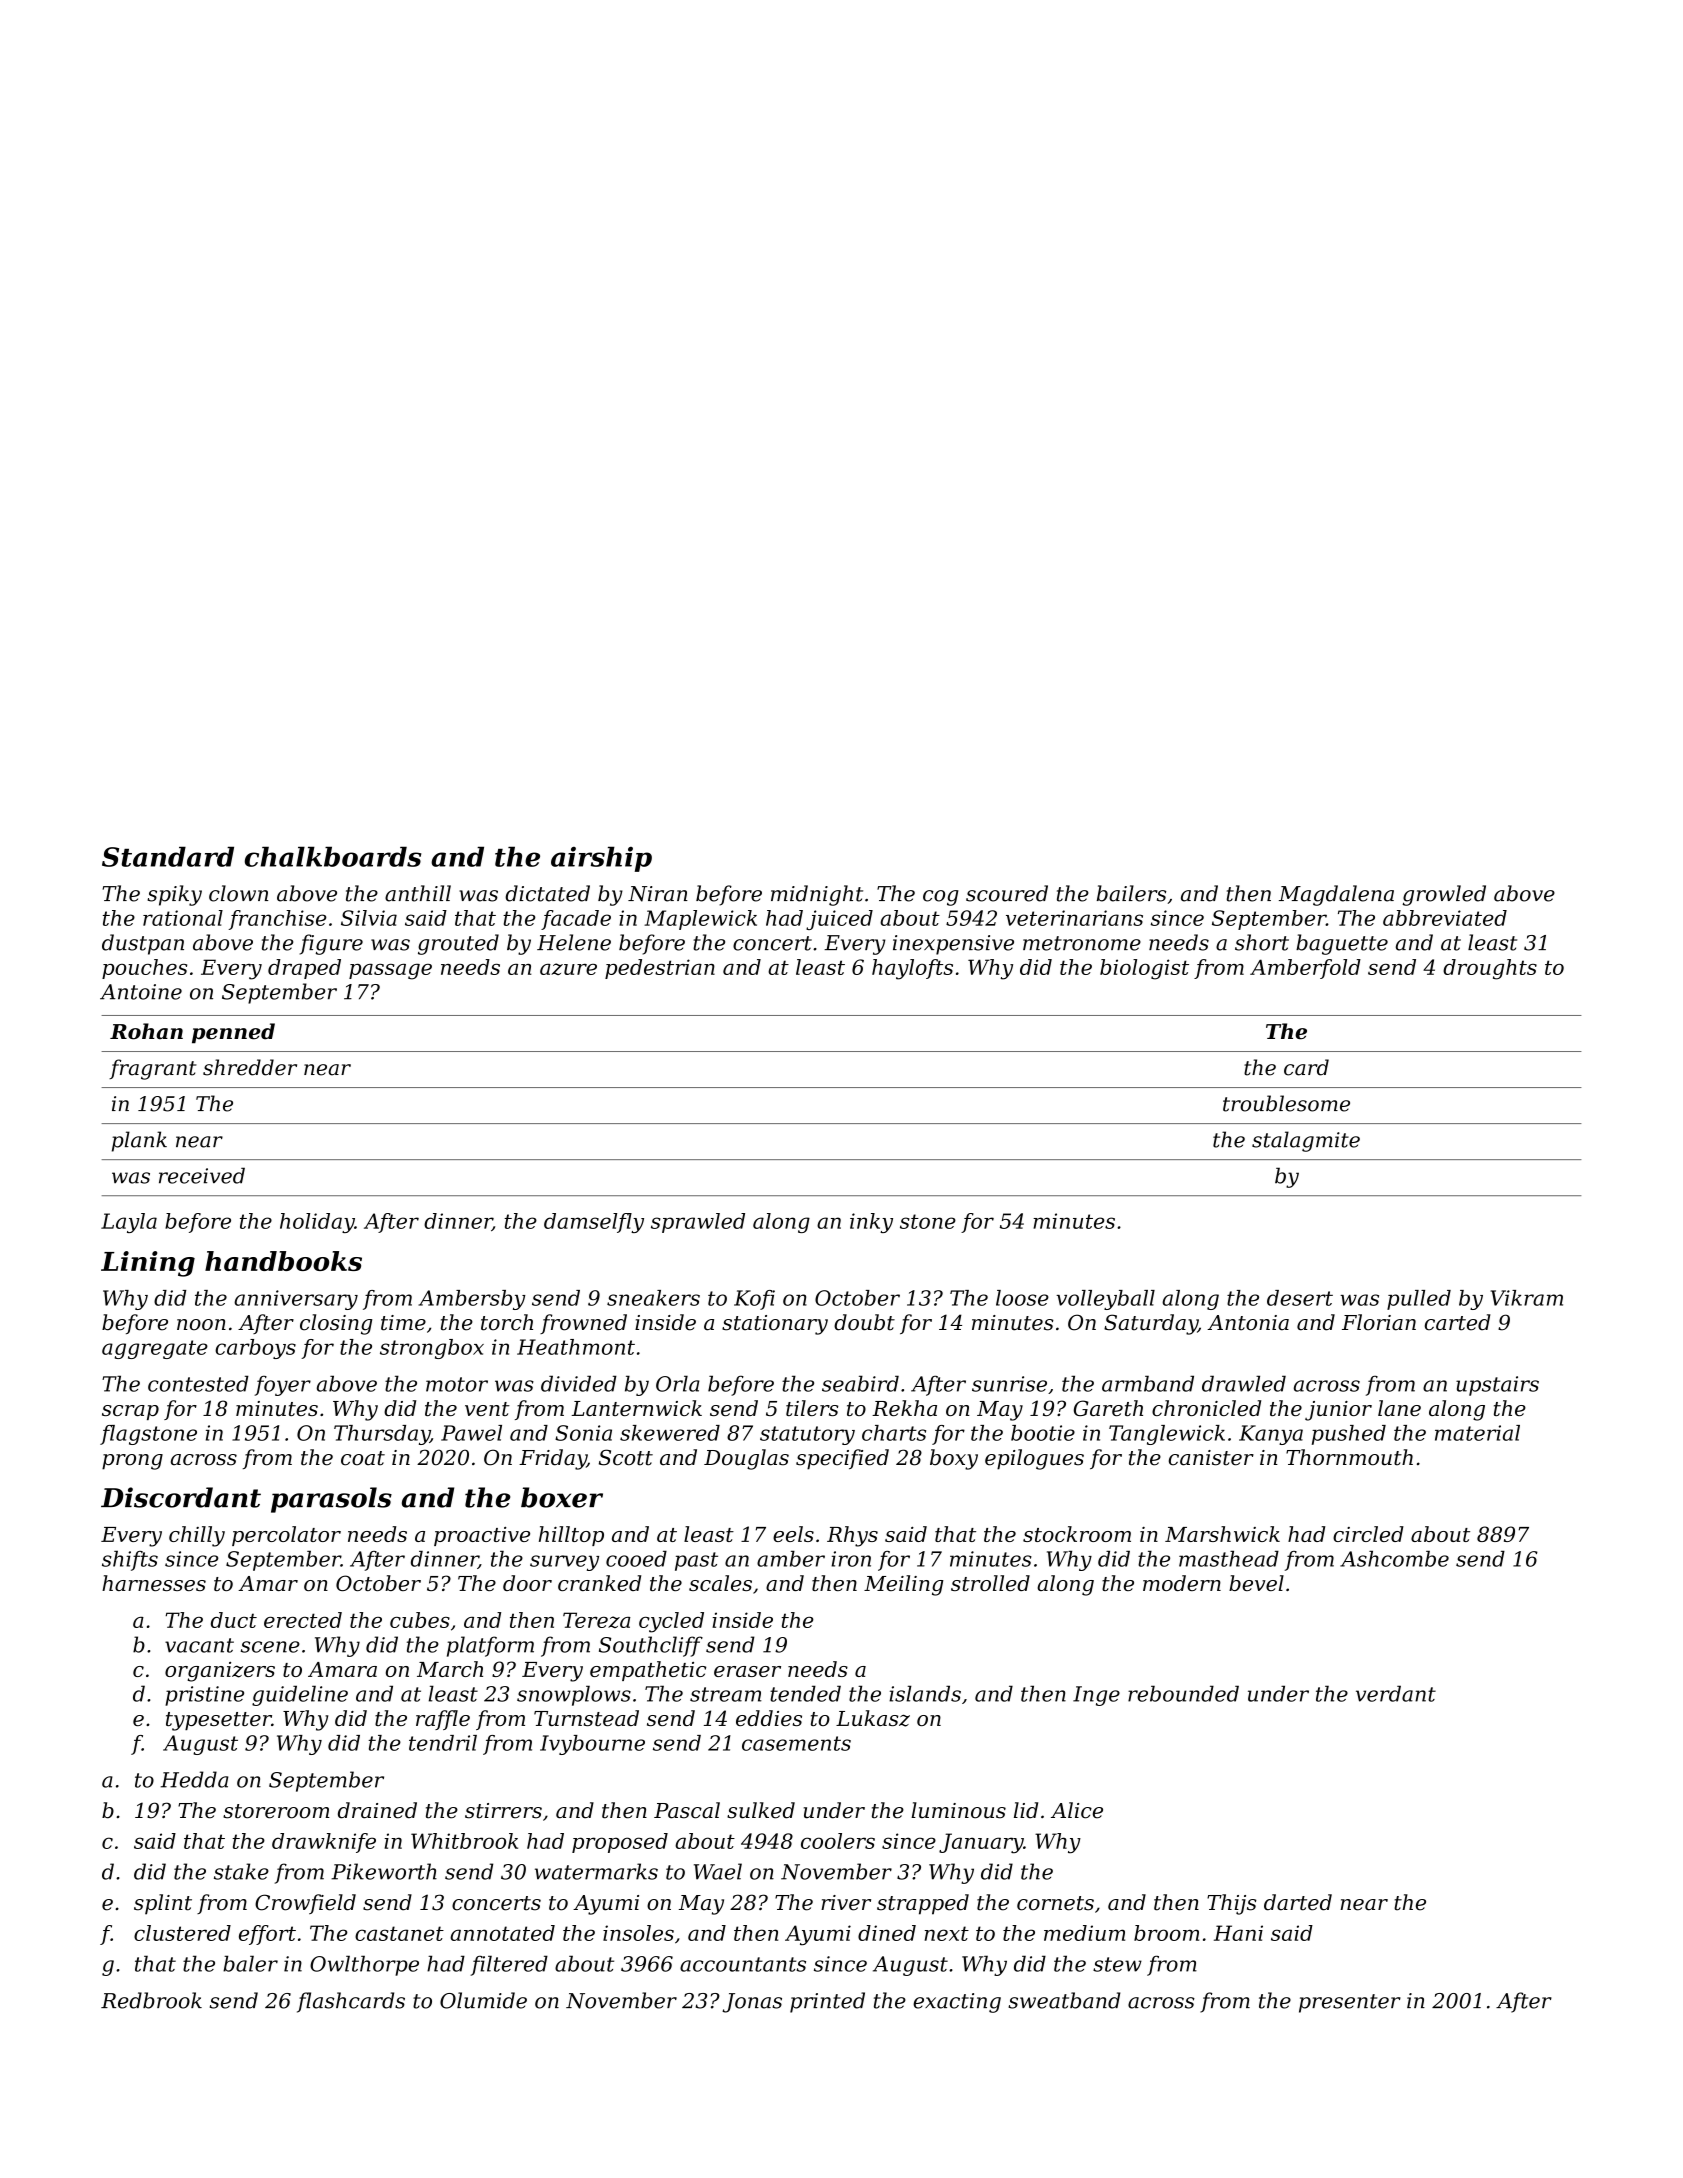 Image resolution: width=1683 pixels, height=2178 pixels. I want to click on Inge, so click(1096, 1696).
